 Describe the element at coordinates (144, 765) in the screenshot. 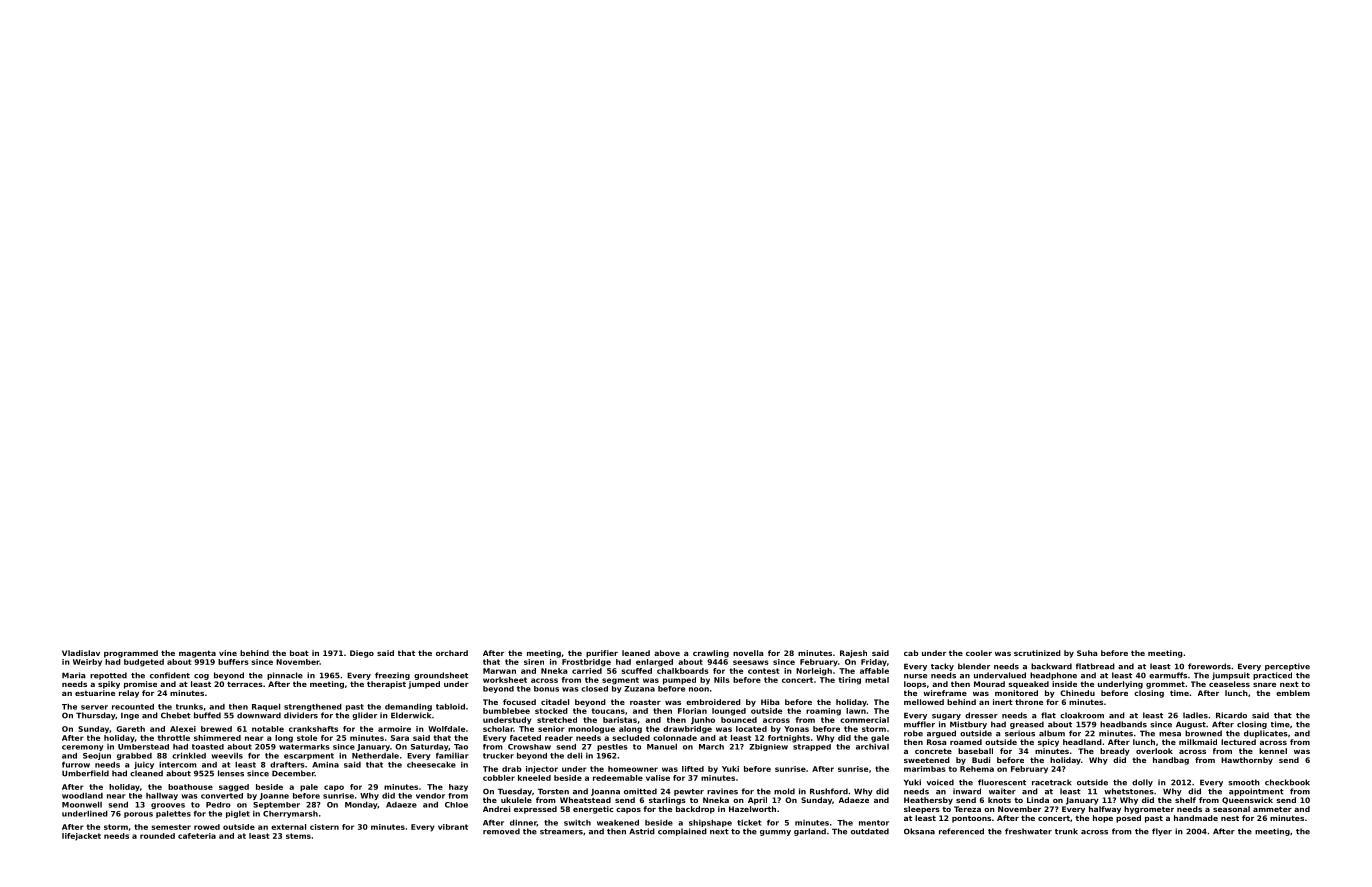

I see `juicy` at that location.
